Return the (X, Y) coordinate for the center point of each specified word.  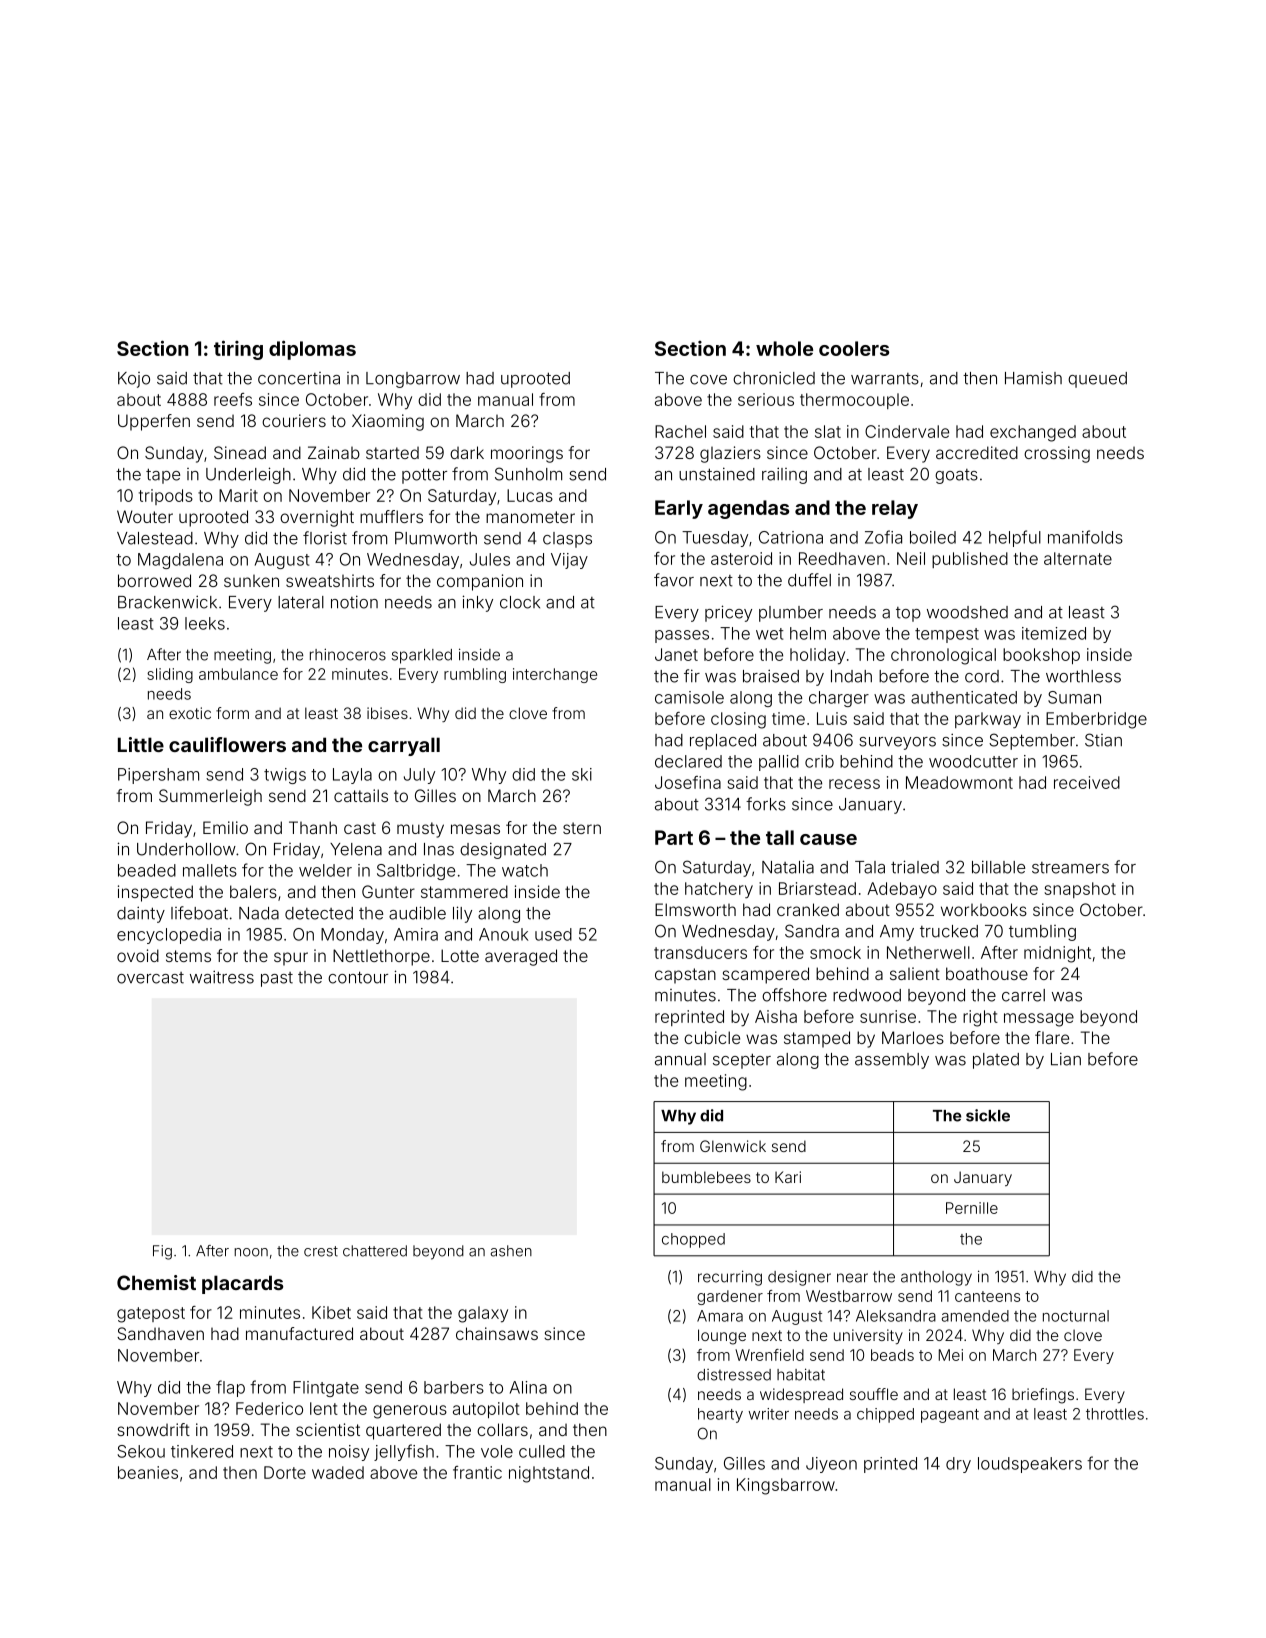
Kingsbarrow (786, 1486)
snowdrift (153, 1429)
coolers (854, 348)
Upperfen (154, 422)
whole (784, 348)
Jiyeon (831, 1465)
